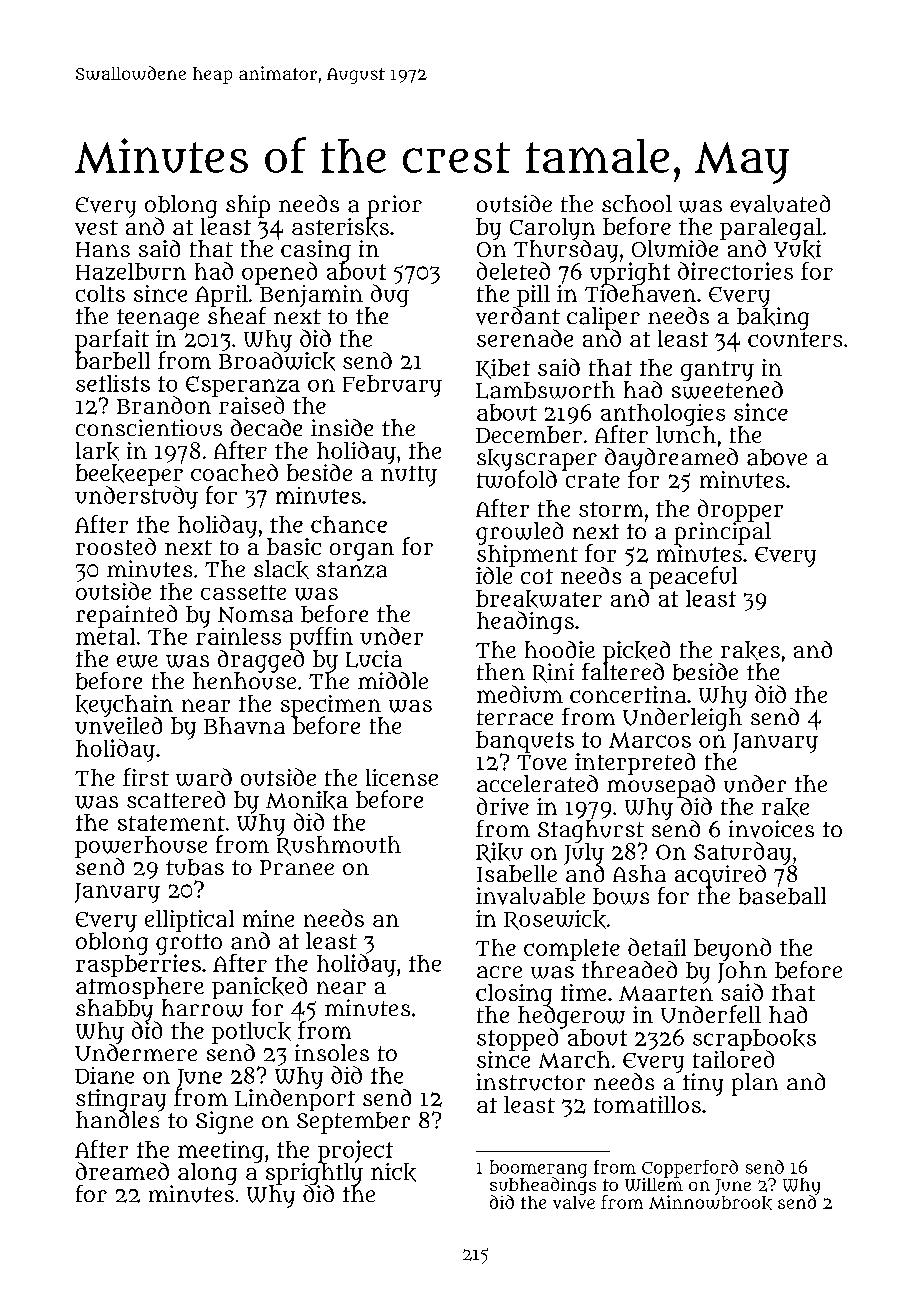 This screenshot has width=924, height=1311. What do you see at coordinates (519, 533) in the screenshot?
I see `growled` at bounding box center [519, 533].
